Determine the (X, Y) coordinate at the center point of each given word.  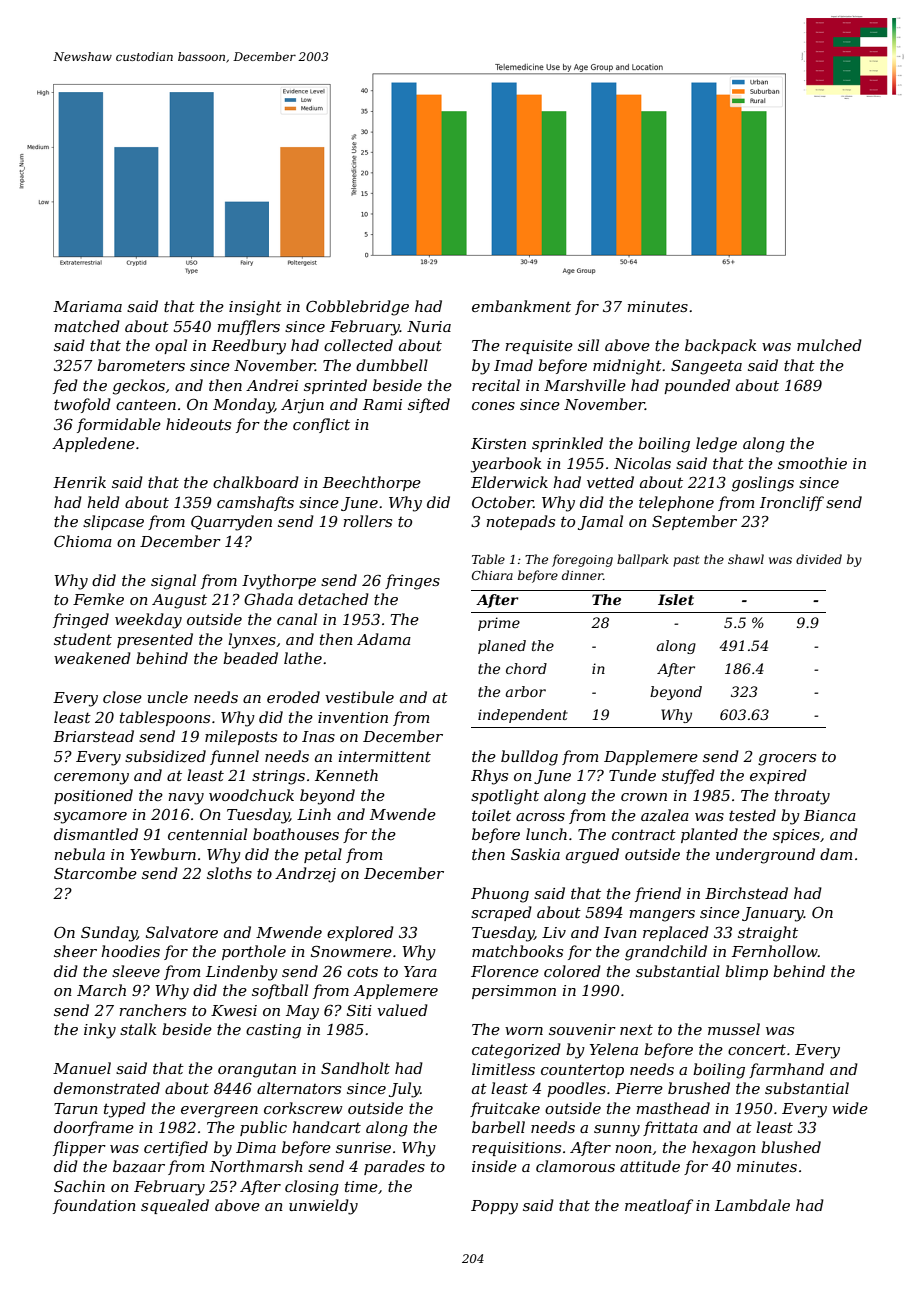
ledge (716, 445)
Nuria (429, 326)
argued (592, 856)
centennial (207, 834)
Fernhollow (775, 951)
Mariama (87, 306)
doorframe (94, 1128)
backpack (720, 346)
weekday (148, 621)
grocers (787, 760)
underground (765, 856)
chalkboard (256, 482)
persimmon (514, 992)
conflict (321, 425)
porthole (254, 952)
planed (502, 647)
